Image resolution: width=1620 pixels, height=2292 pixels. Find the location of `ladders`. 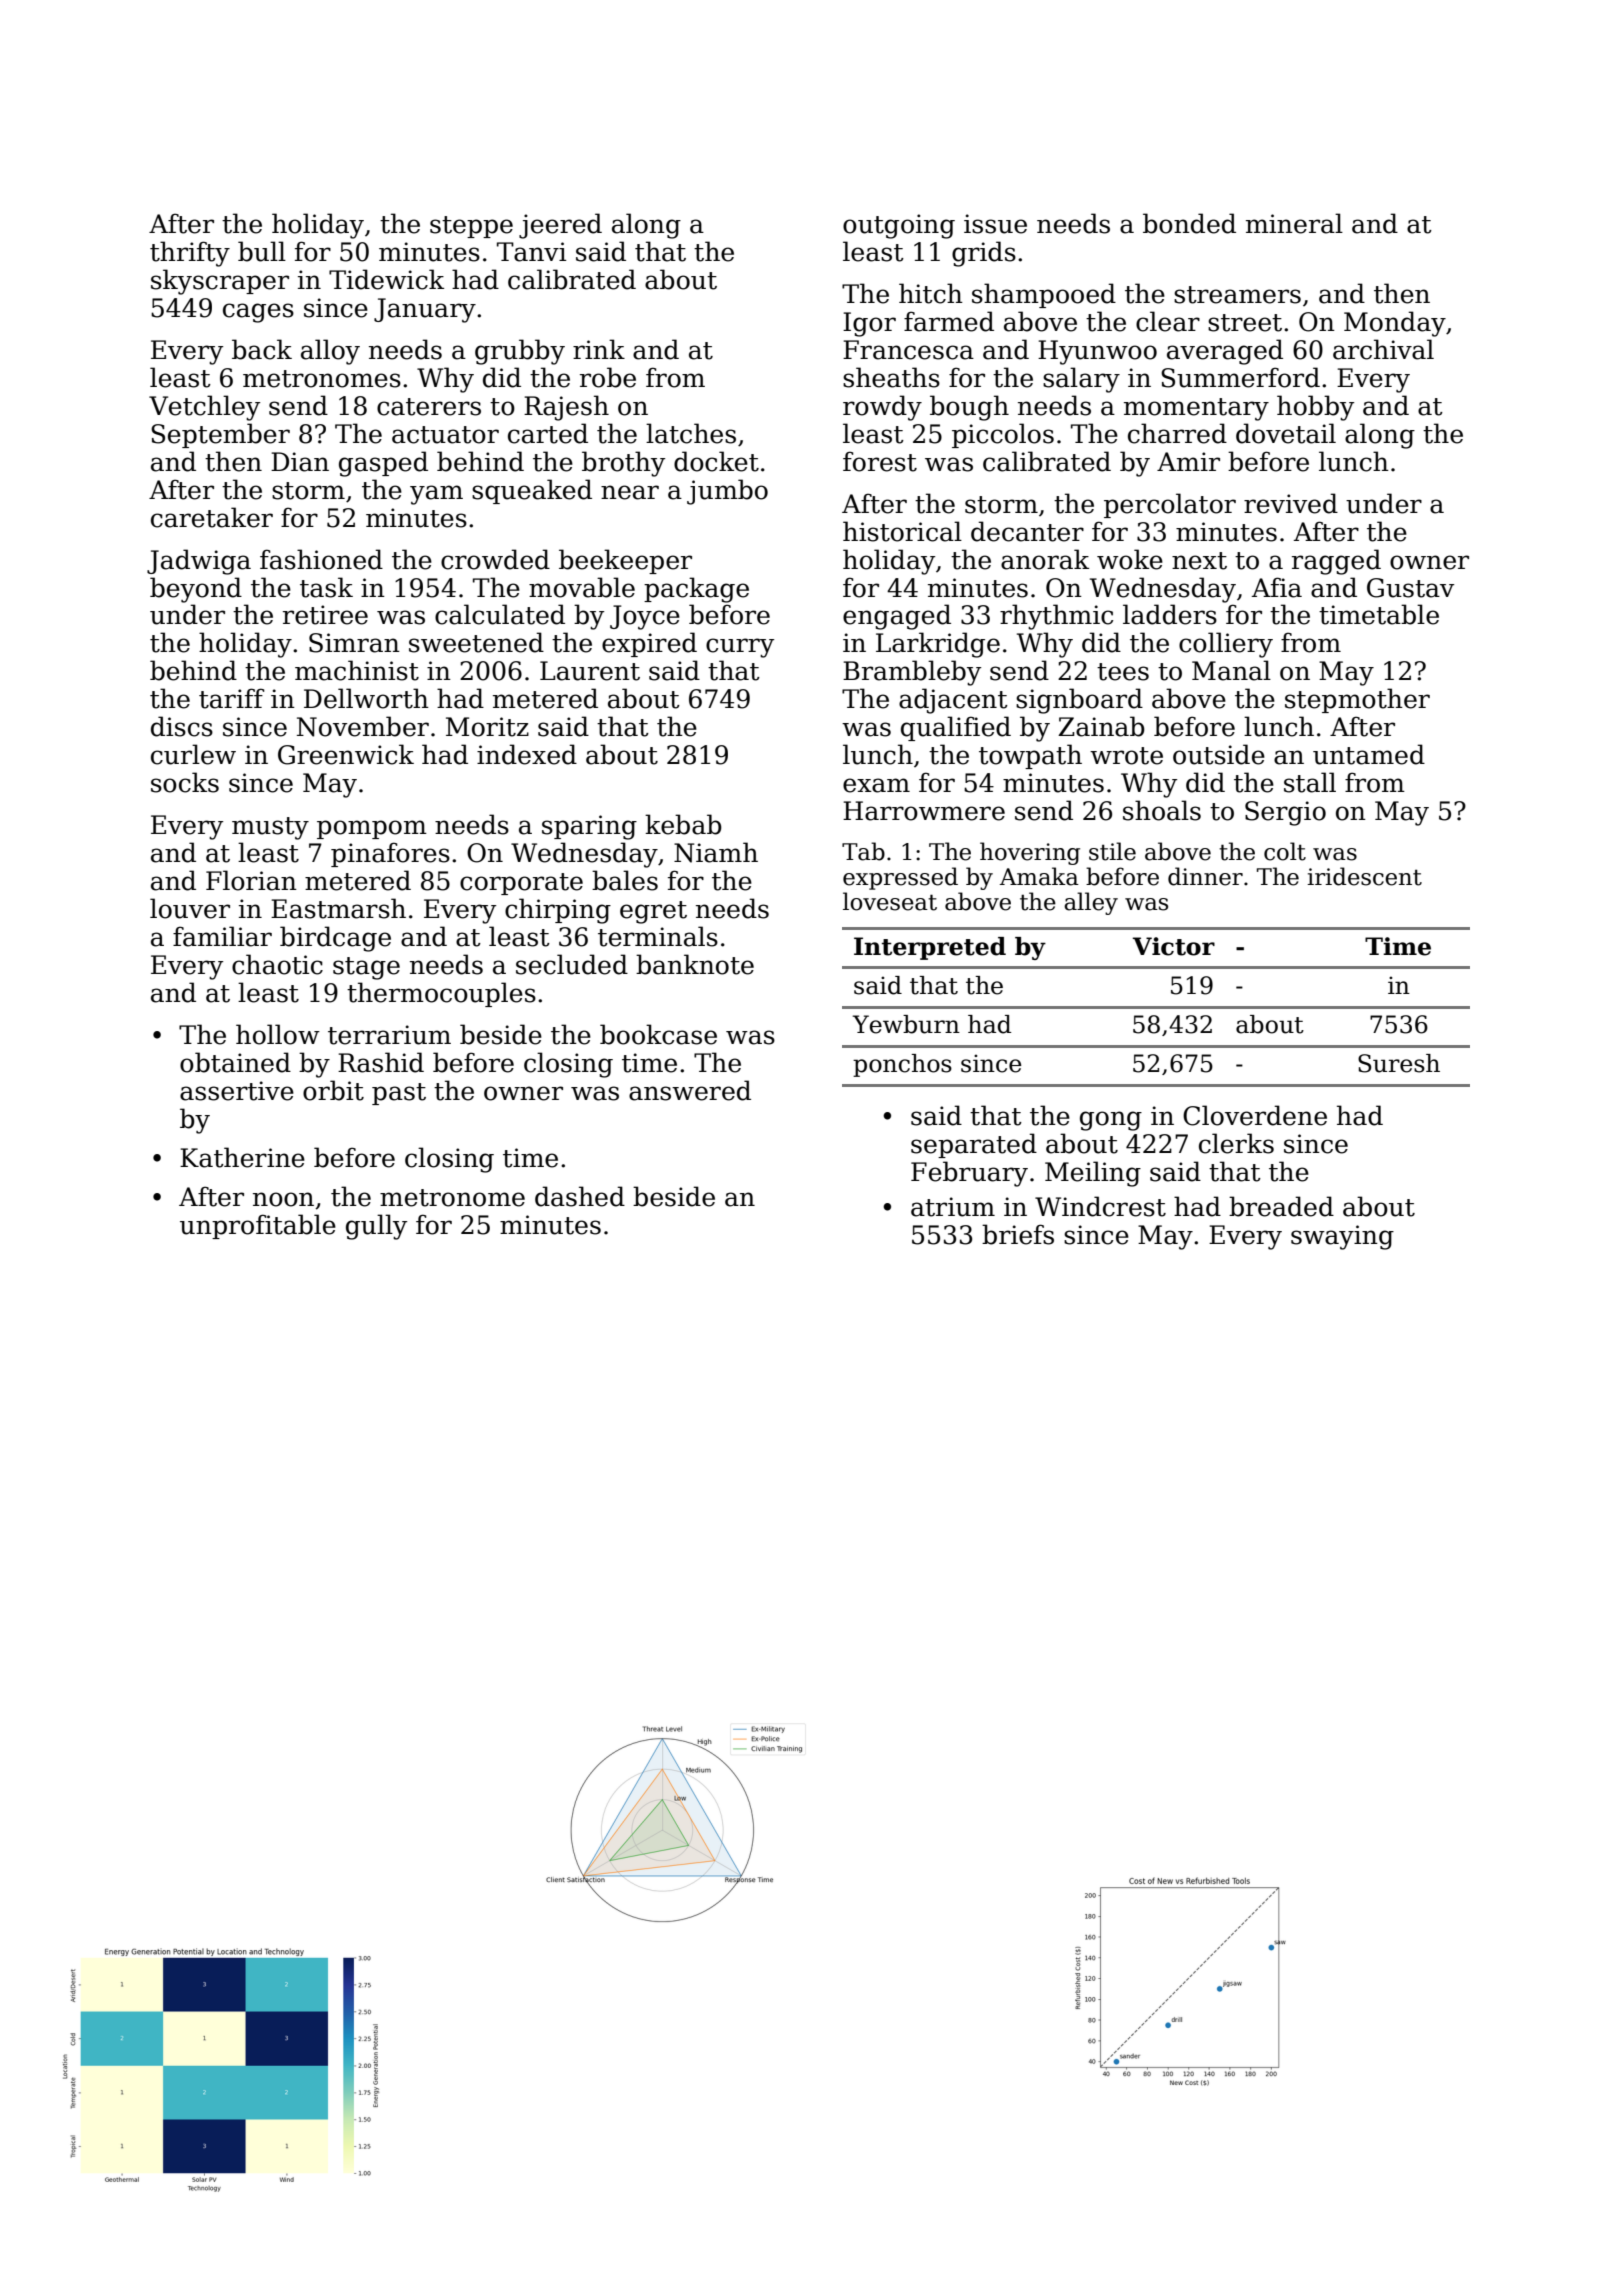

ladders is located at coordinates (1170, 614).
